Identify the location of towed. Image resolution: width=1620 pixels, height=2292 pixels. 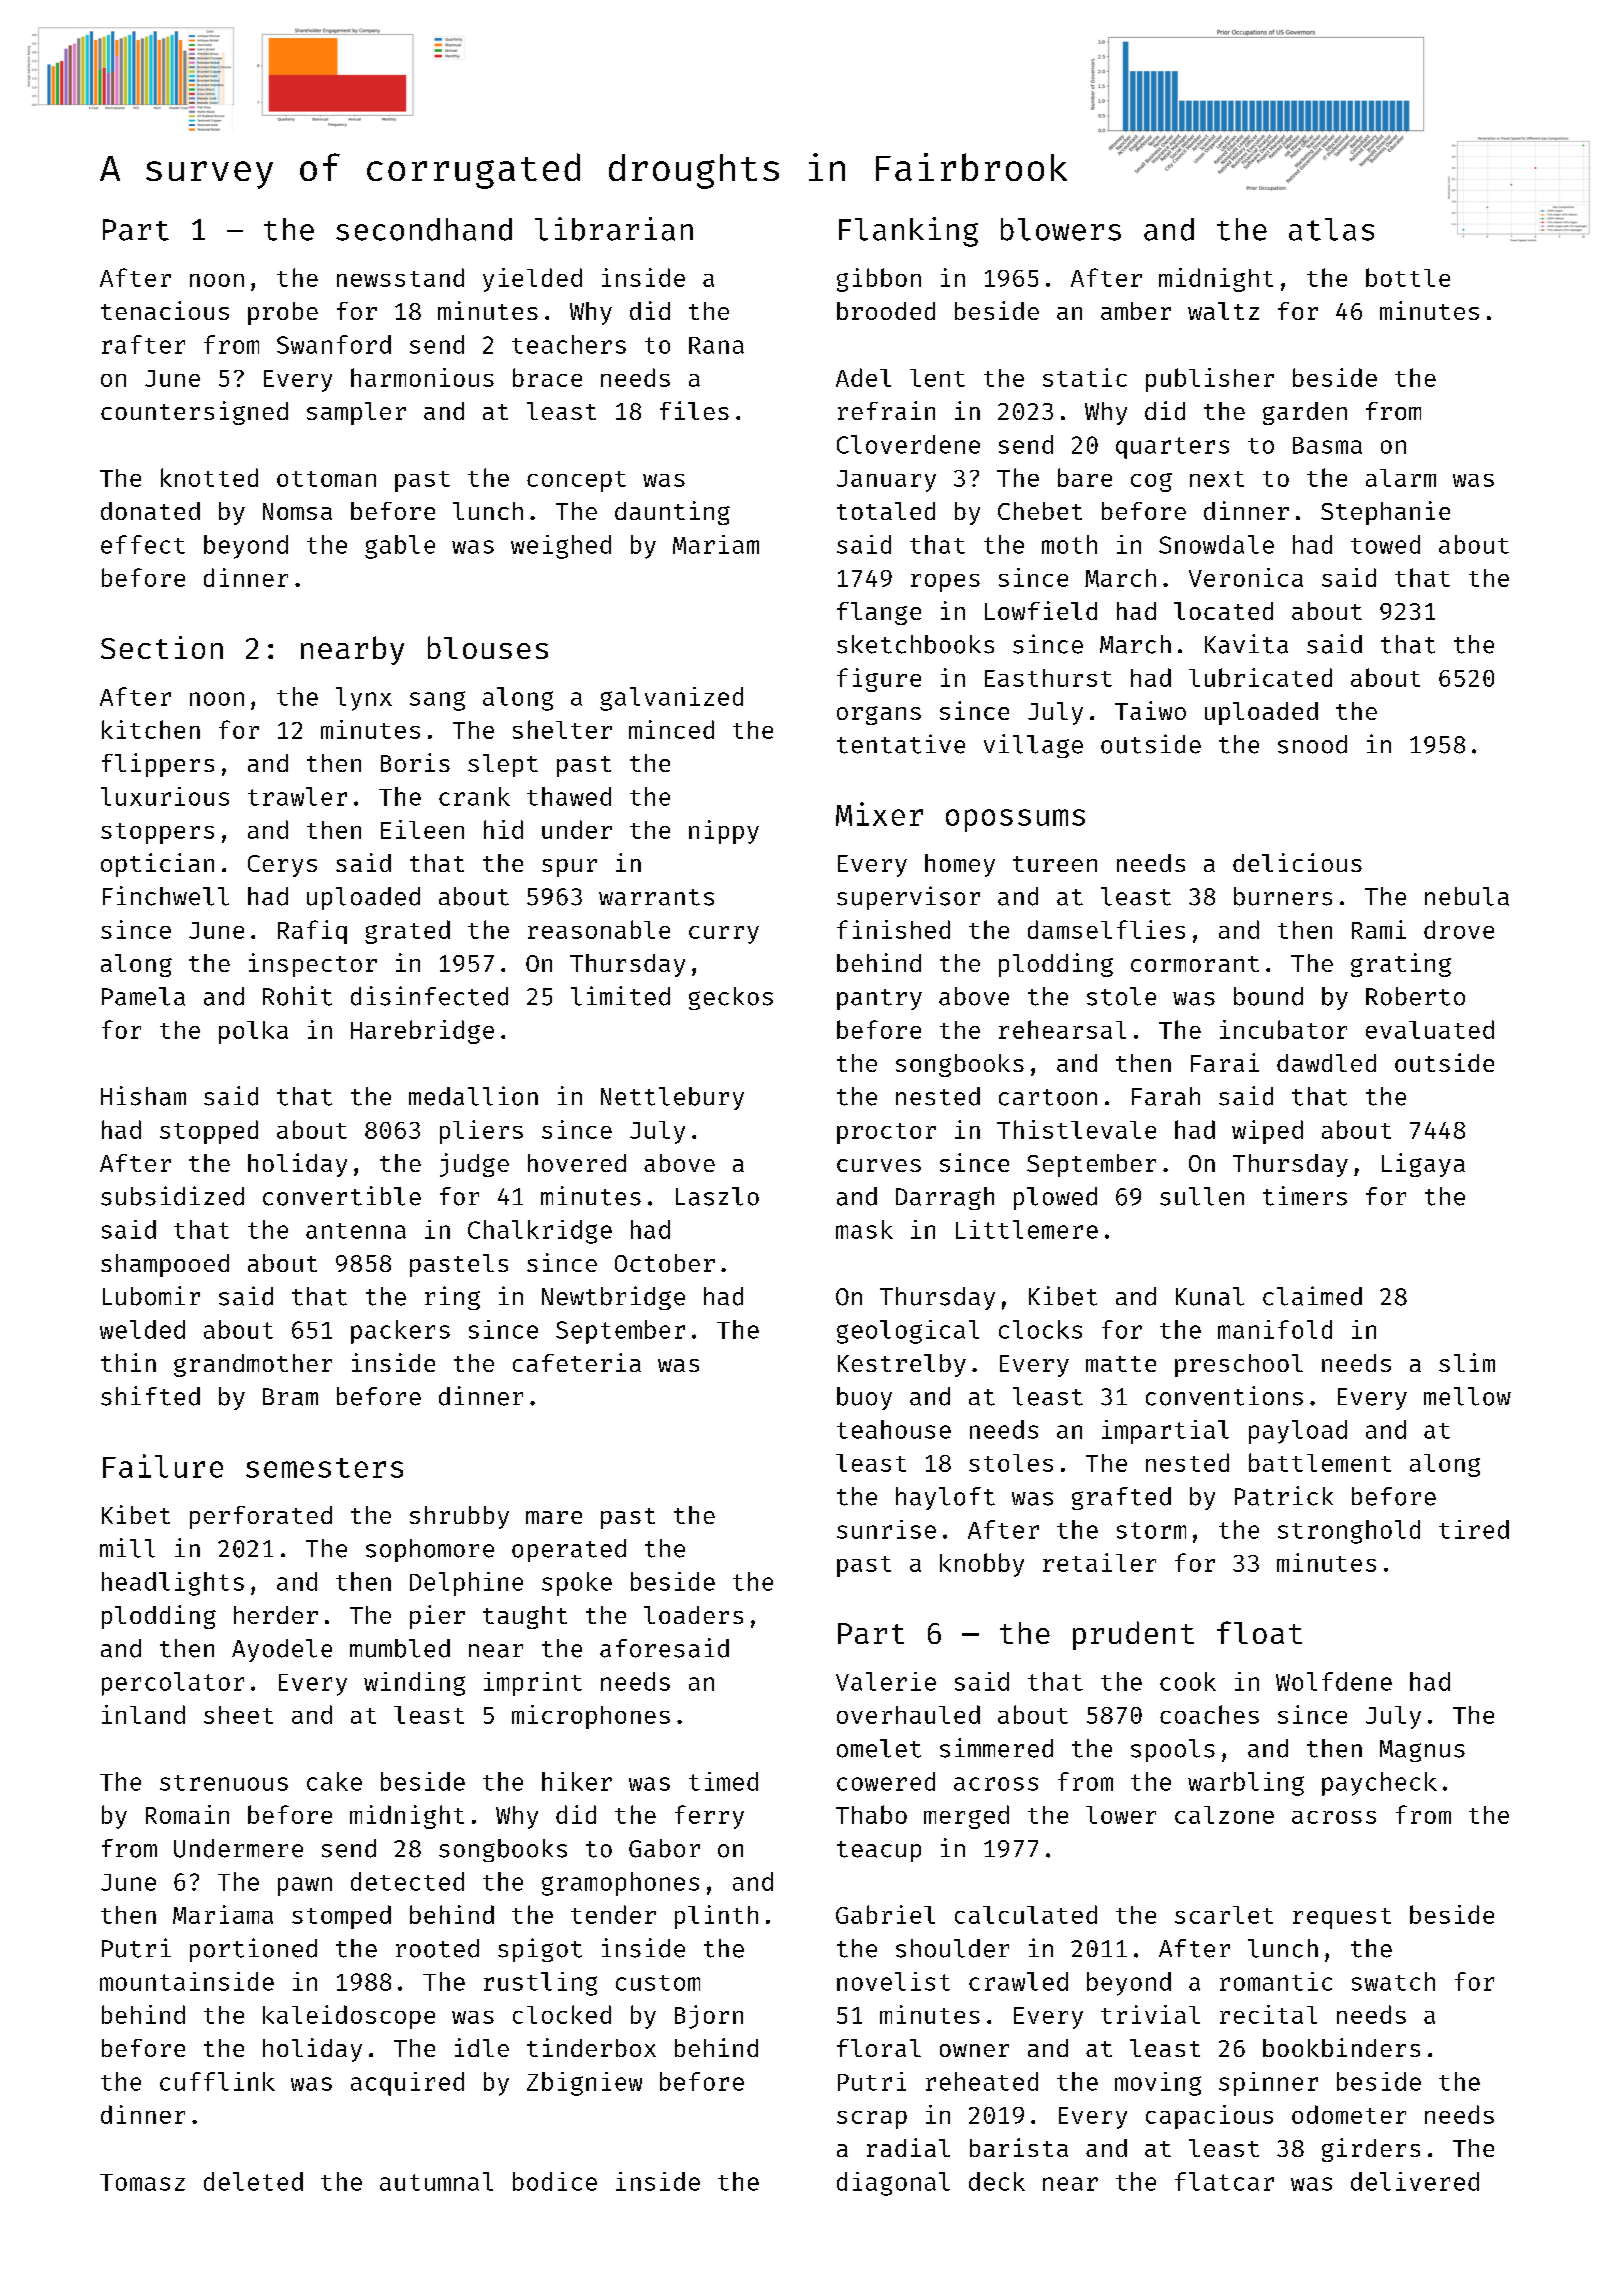
(1385, 544).
